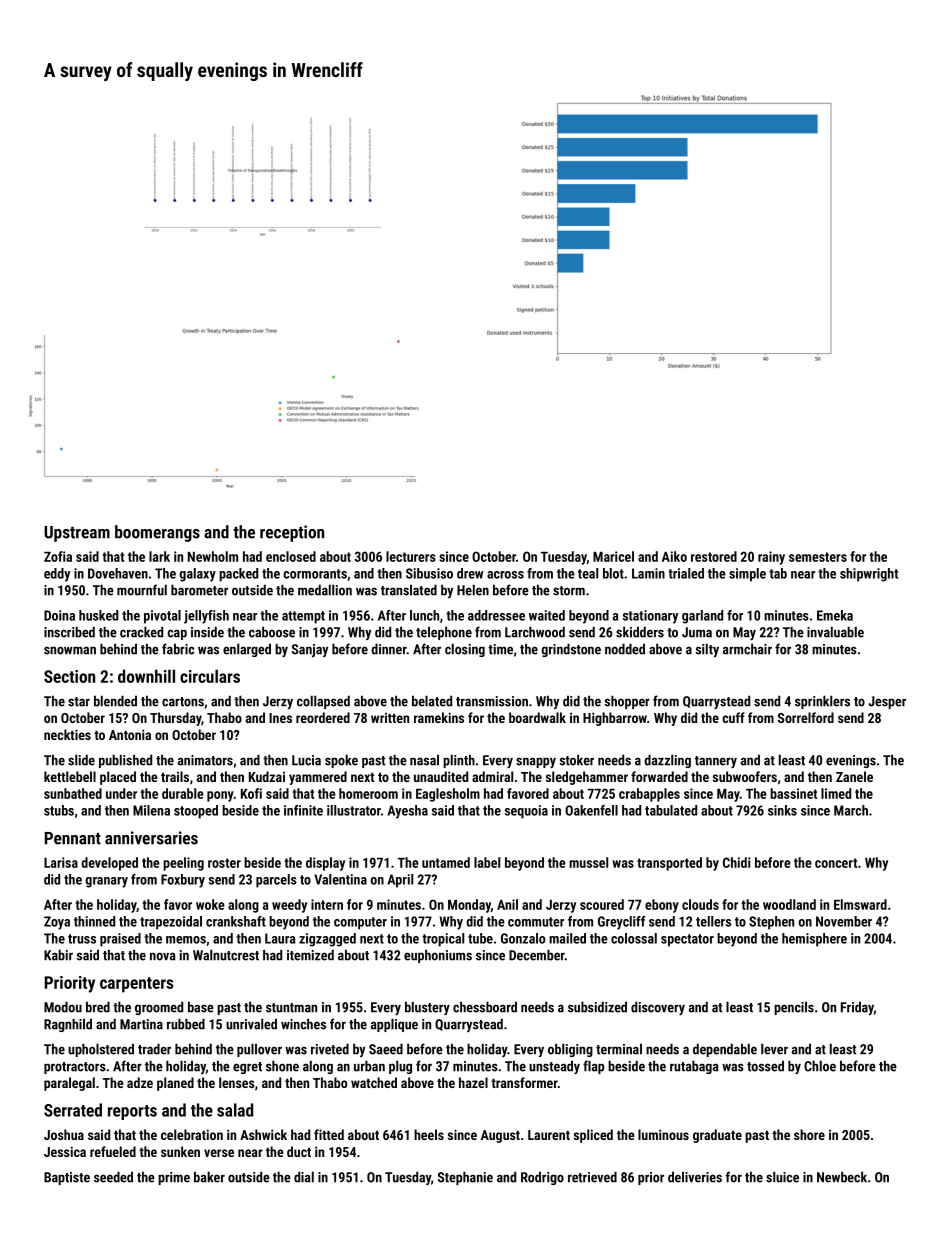 This screenshot has height=1233, width=952. Describe the element at coordinates (745, 776) in the screenshot. I see `subwoofers` at that location.
